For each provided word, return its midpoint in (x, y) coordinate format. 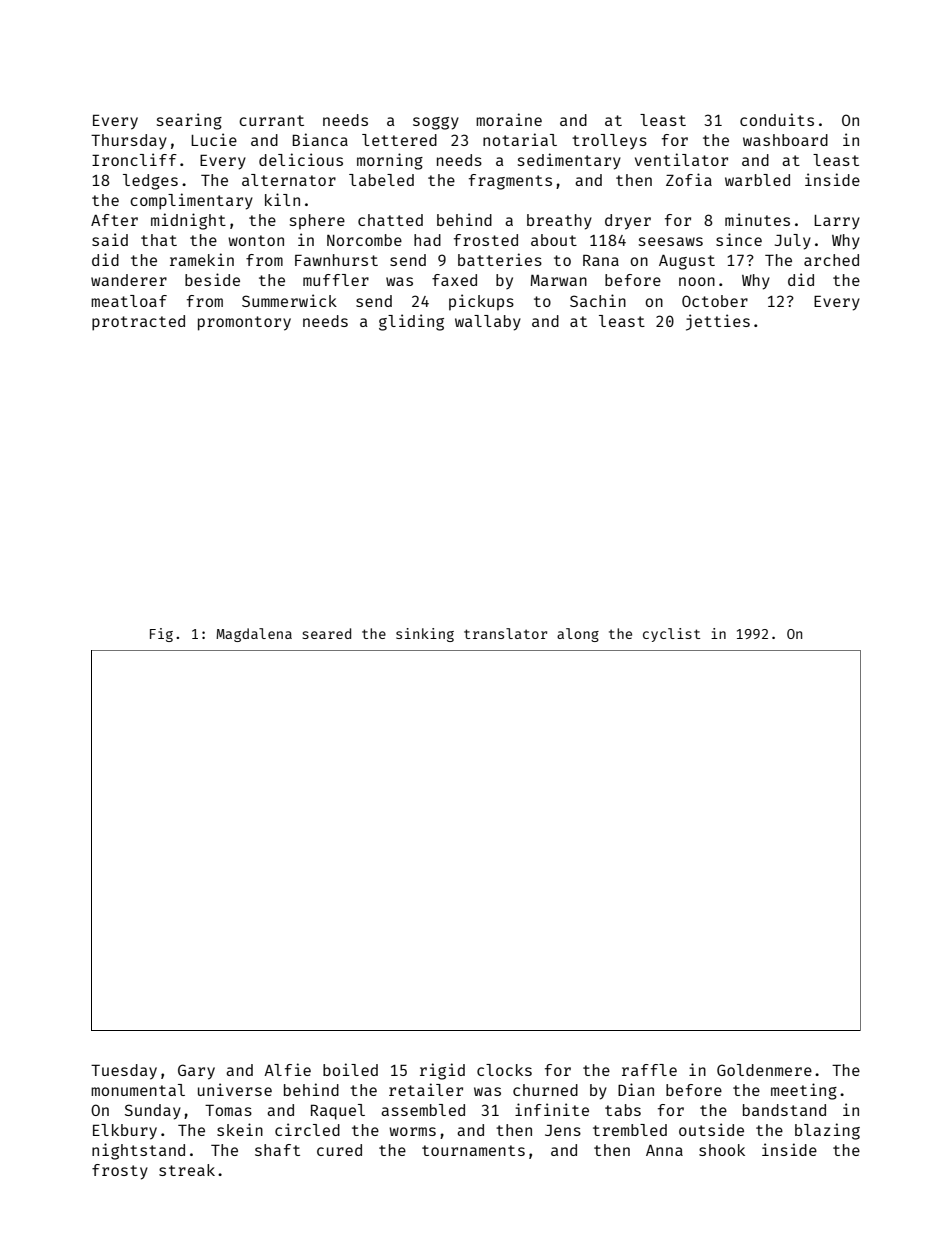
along (578, 635)
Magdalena (254, 635)
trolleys (609, 142)
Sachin (598, 300)
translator (505, 633)
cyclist (671, 635)
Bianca (320, 139)
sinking (425, 635)
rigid (442, 1071)
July (793, 242)
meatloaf (129, 301)
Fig (161, 635)
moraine (509, 119)
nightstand (138, 1151)
